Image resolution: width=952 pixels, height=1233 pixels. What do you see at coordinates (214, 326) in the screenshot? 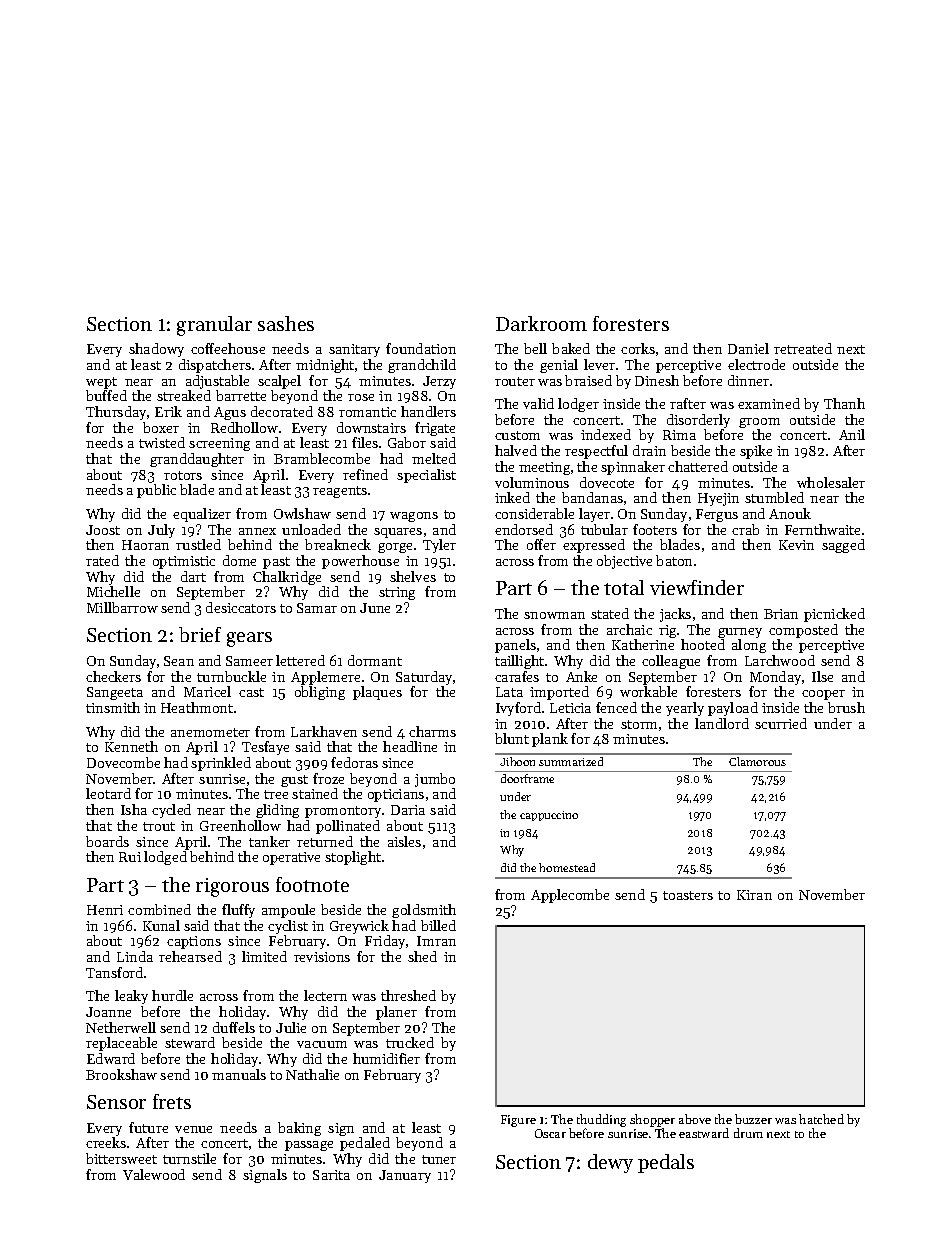
I see `granular` at bounding box center [214, 326].
